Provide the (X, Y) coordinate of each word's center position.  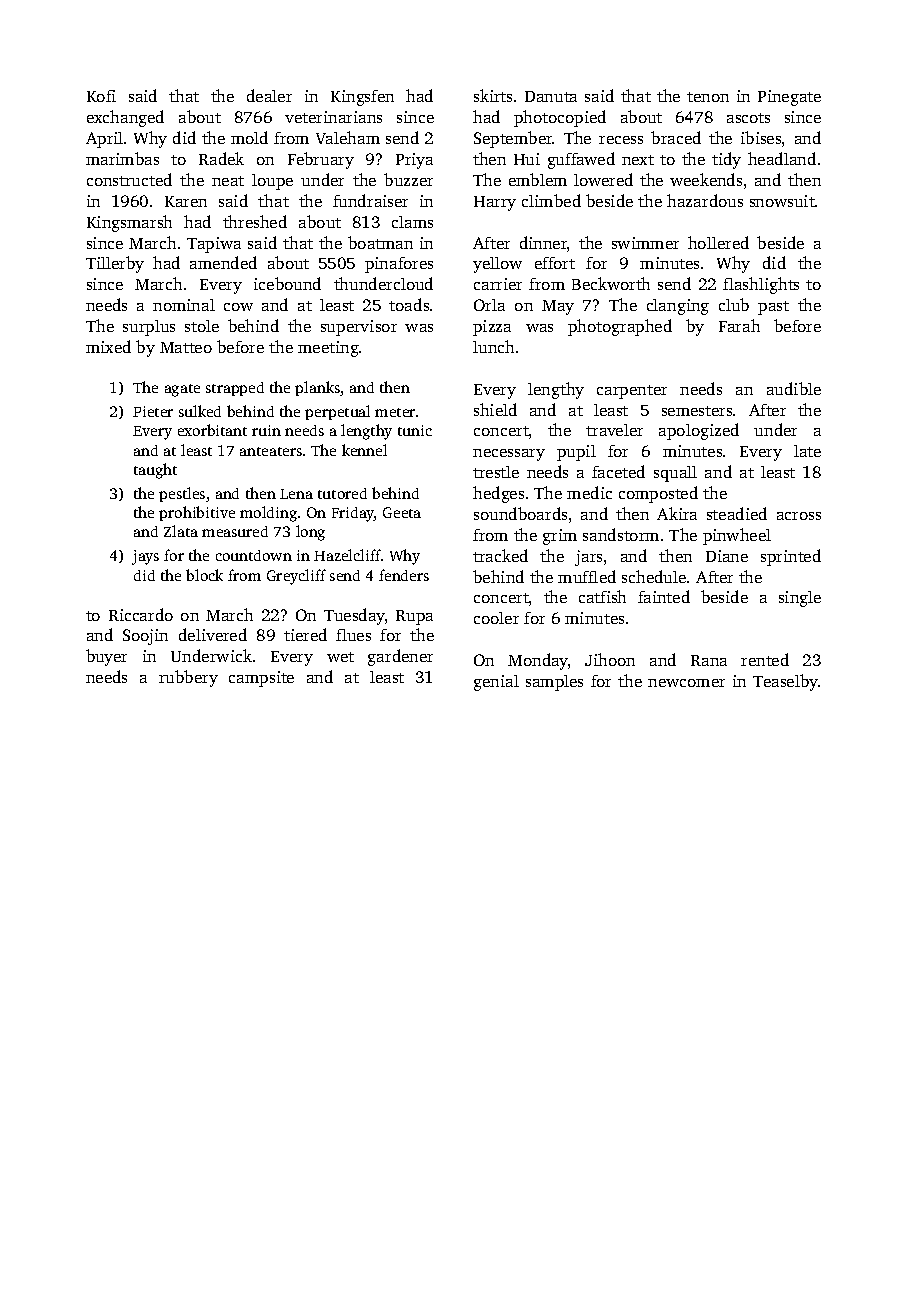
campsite (261, 679)
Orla (489, 305)
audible (794, 388)
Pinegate (789, 98)
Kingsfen (362, 98)
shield (495, 409)
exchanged (125, 118)
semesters (697, 411)
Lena (296, 494)
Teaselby (785, 682)
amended (223, 262)
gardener (400, 657)
